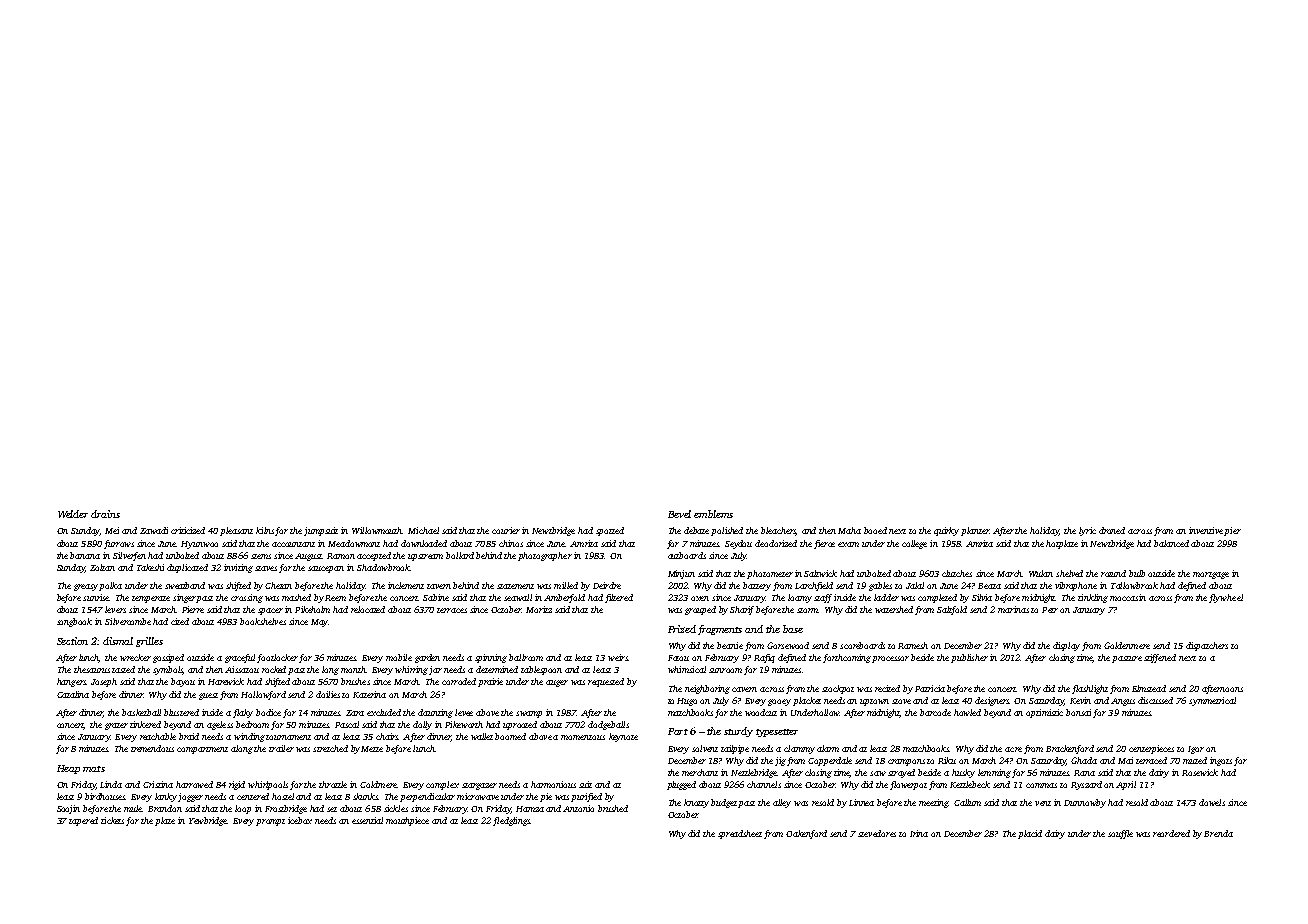  What do you see at coordinates (707, 689) in the page?
I see `neighboring` at bounding box center [707, 689].
